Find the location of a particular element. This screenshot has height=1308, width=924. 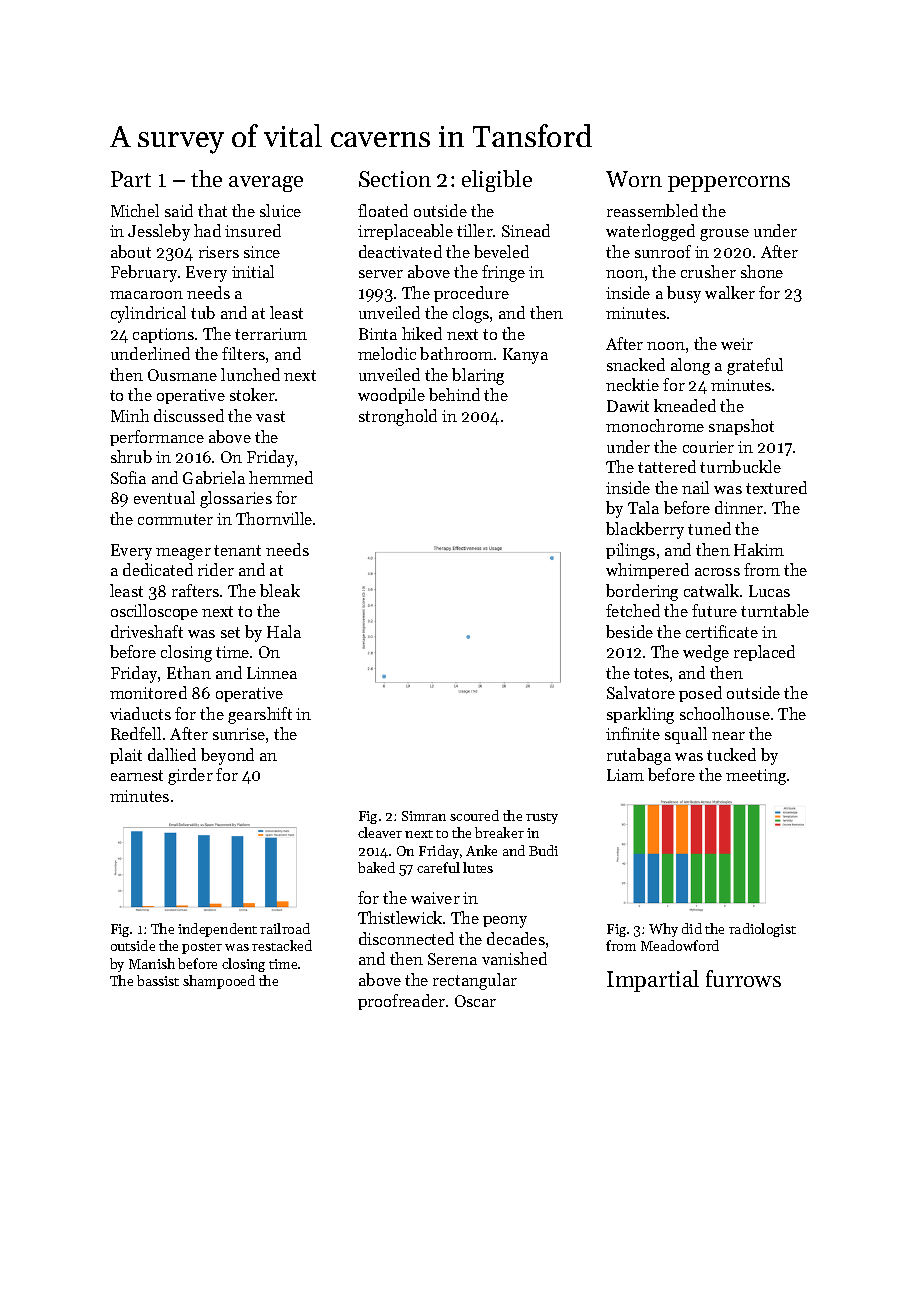

railroad is located at coordinates (285, 928).
